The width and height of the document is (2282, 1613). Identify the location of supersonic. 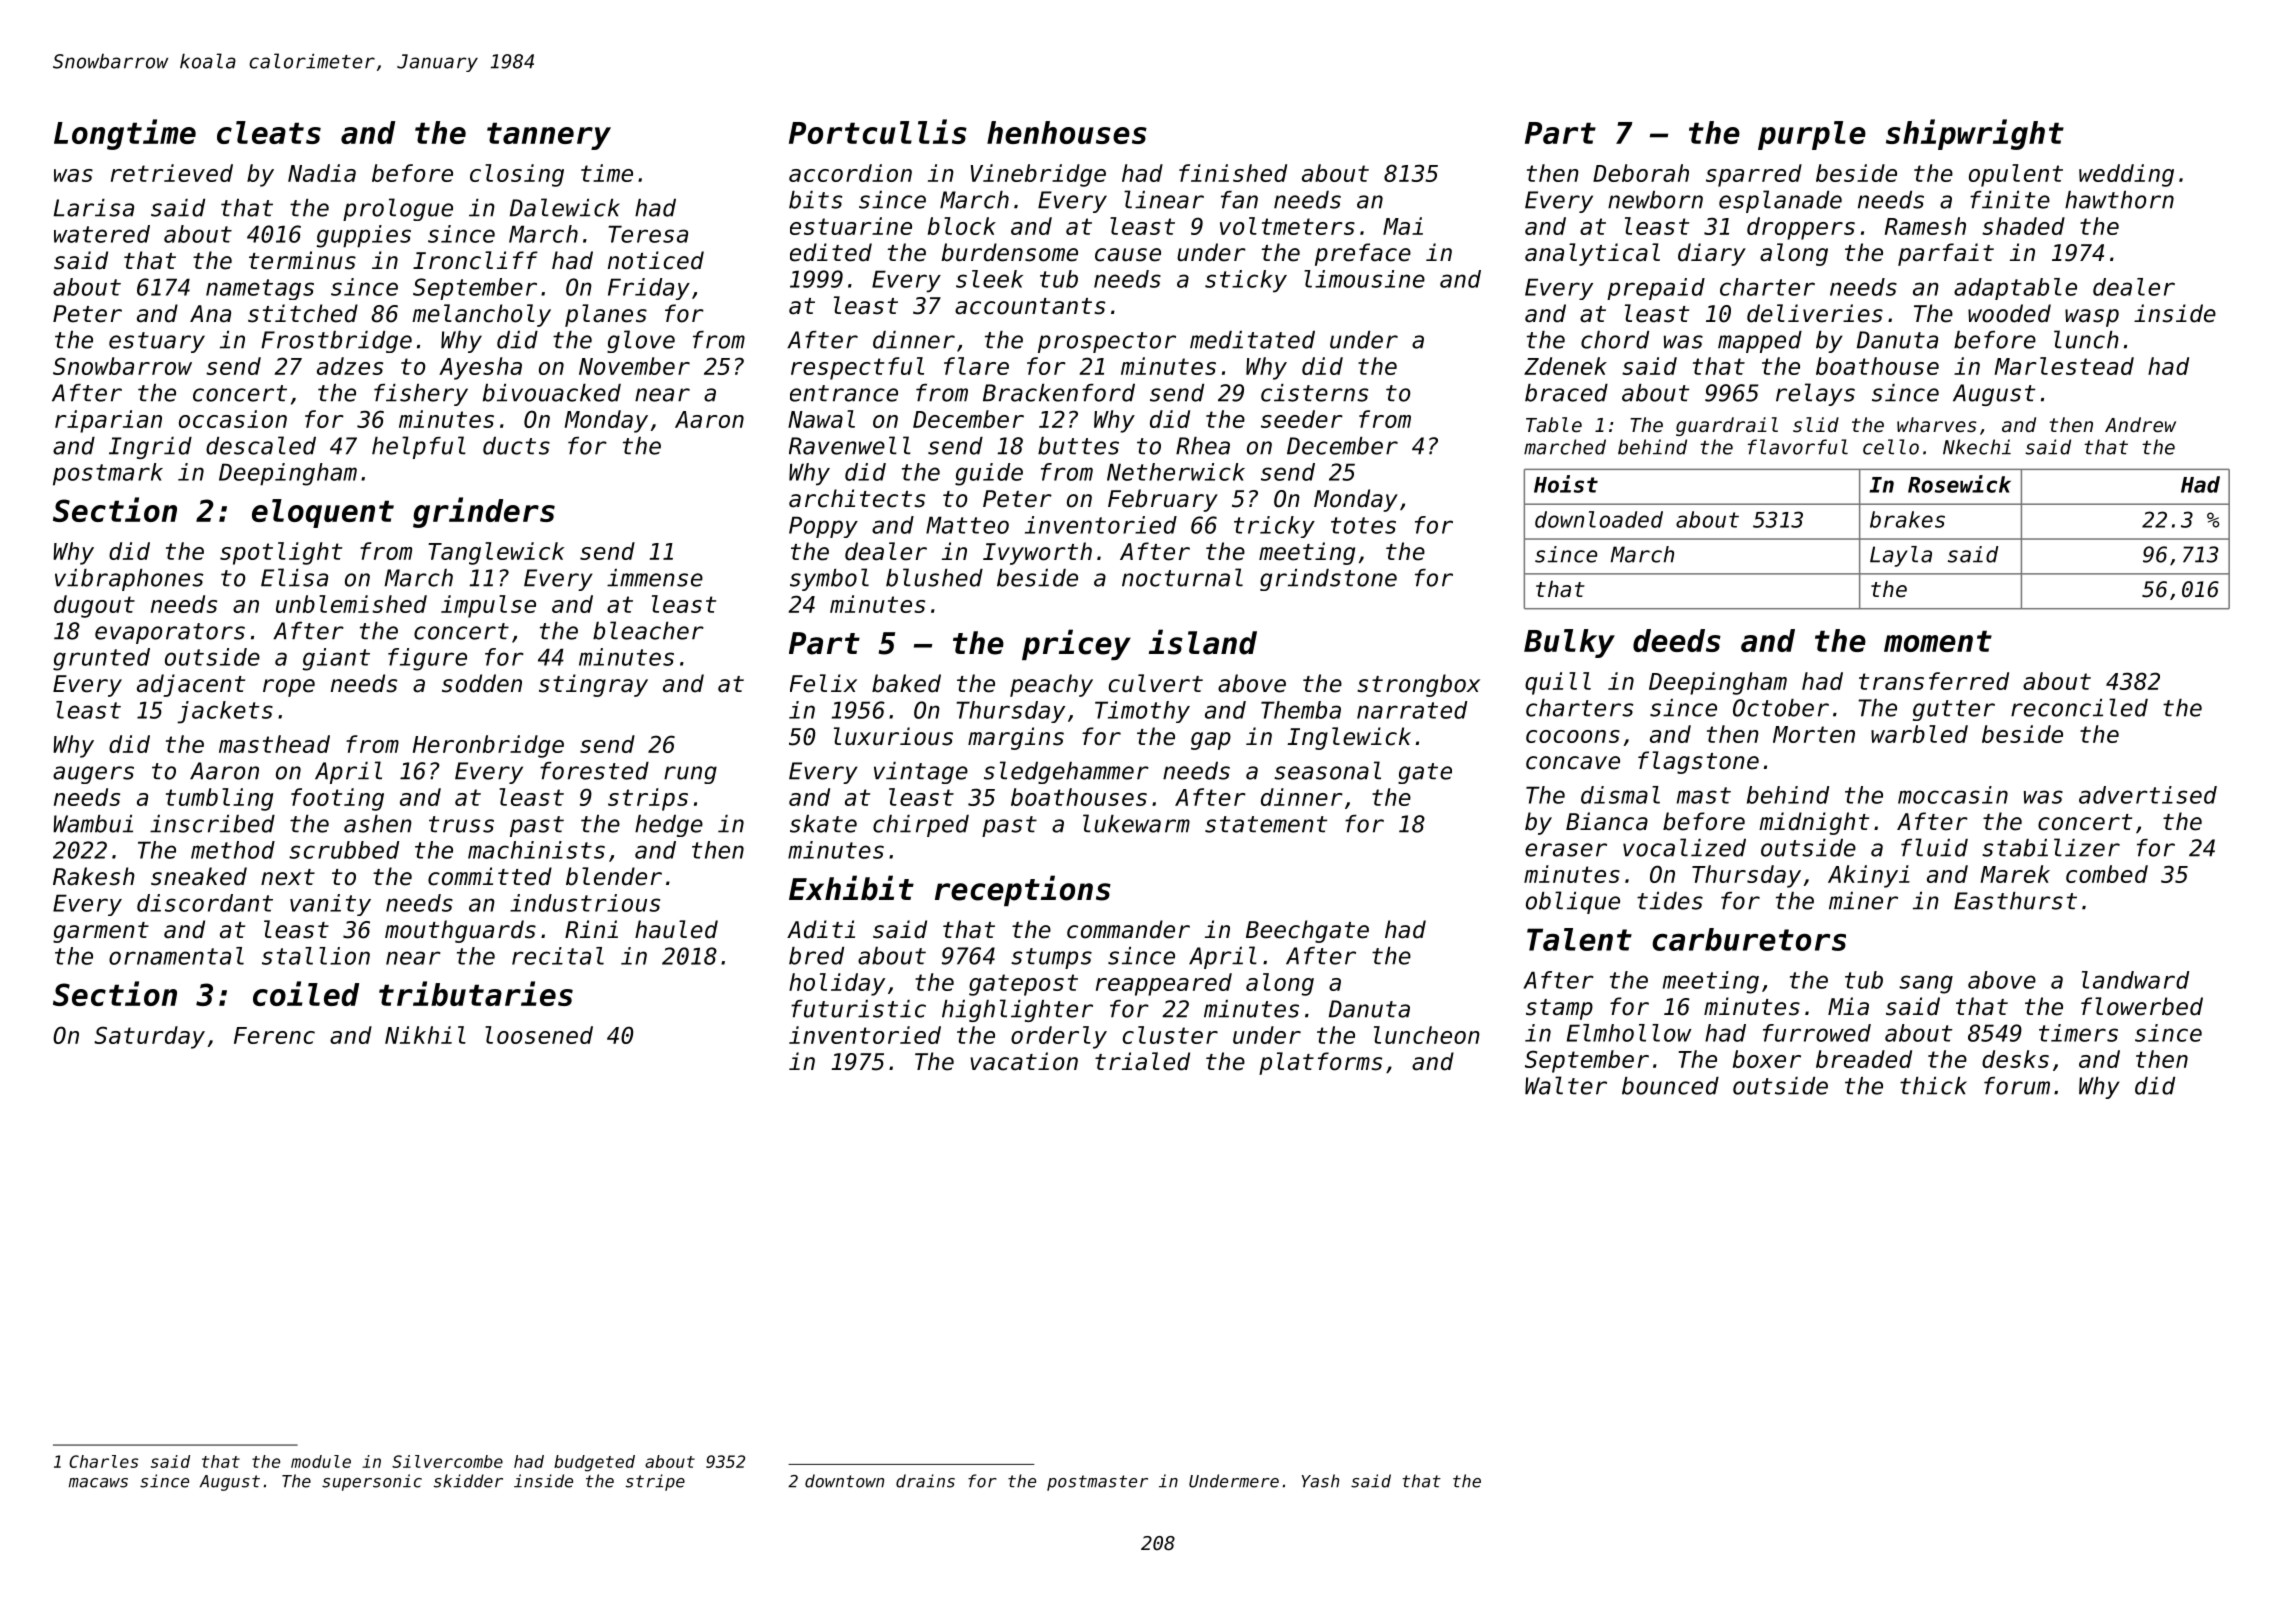
(372, 1482).
